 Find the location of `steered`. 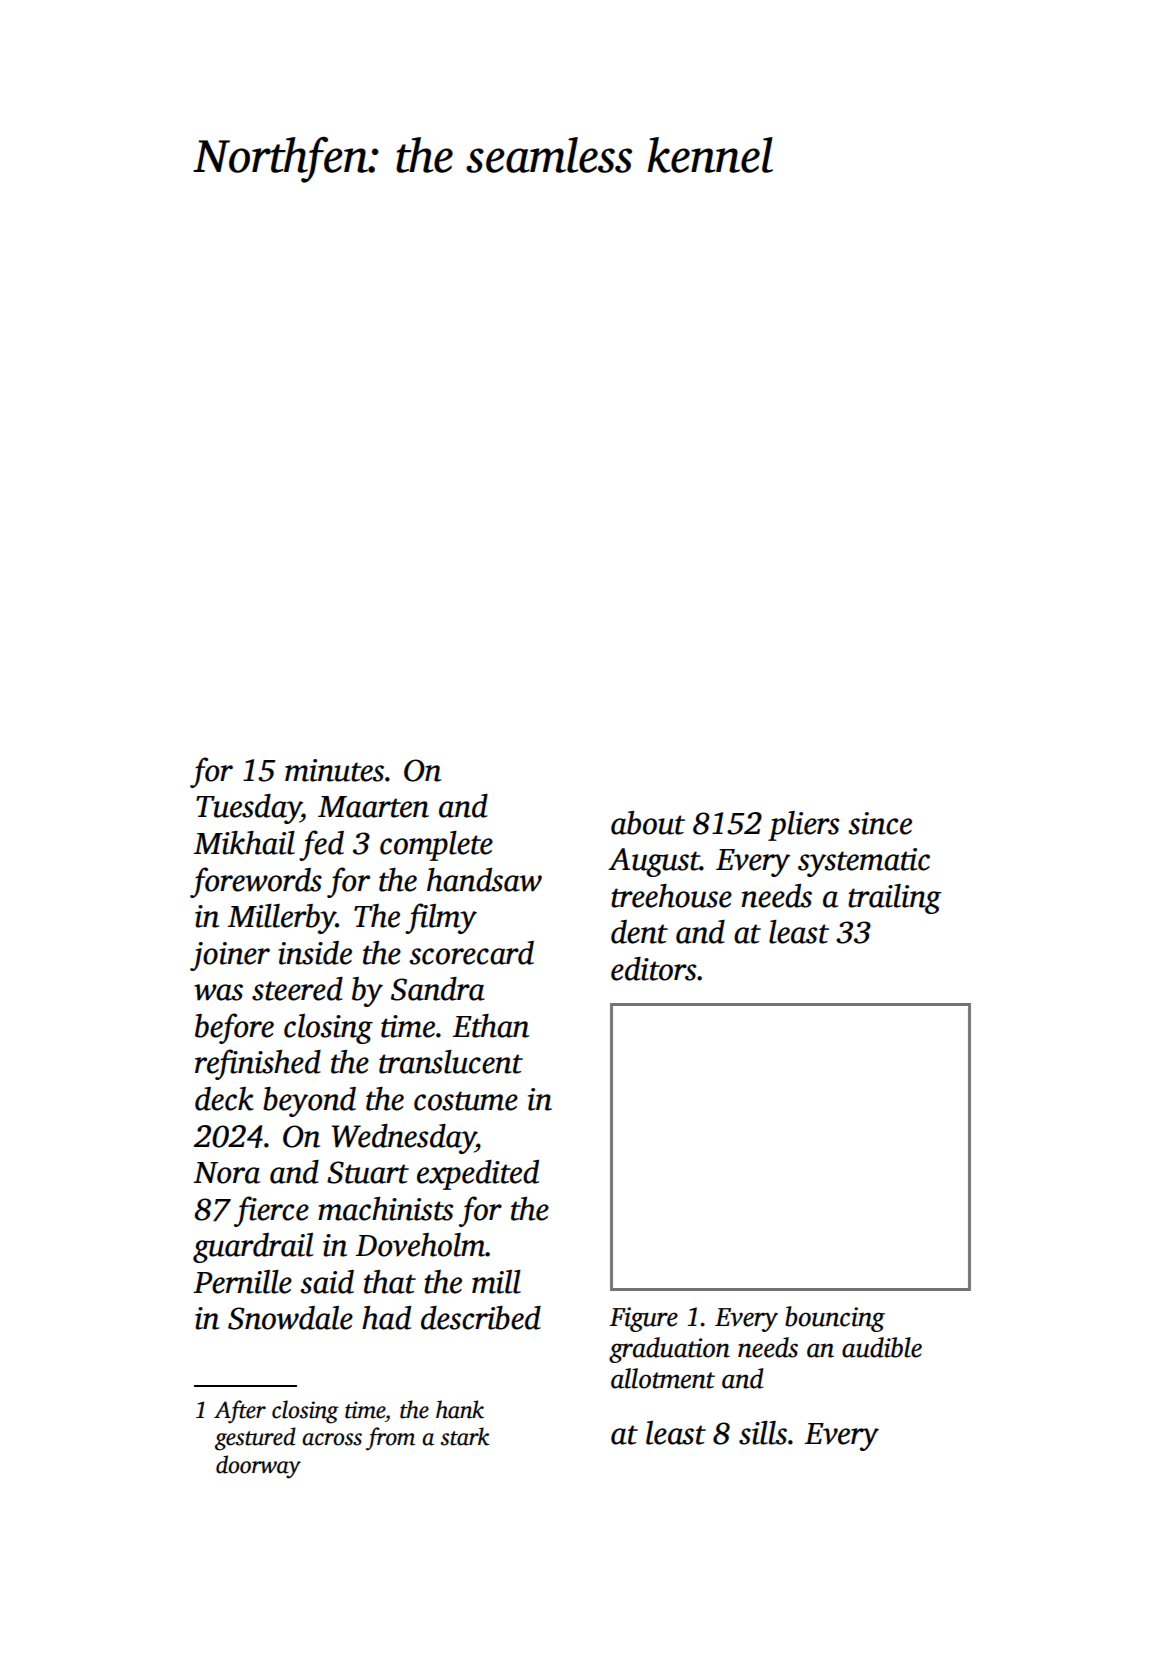

steered is located at coordinates (297, 989).
